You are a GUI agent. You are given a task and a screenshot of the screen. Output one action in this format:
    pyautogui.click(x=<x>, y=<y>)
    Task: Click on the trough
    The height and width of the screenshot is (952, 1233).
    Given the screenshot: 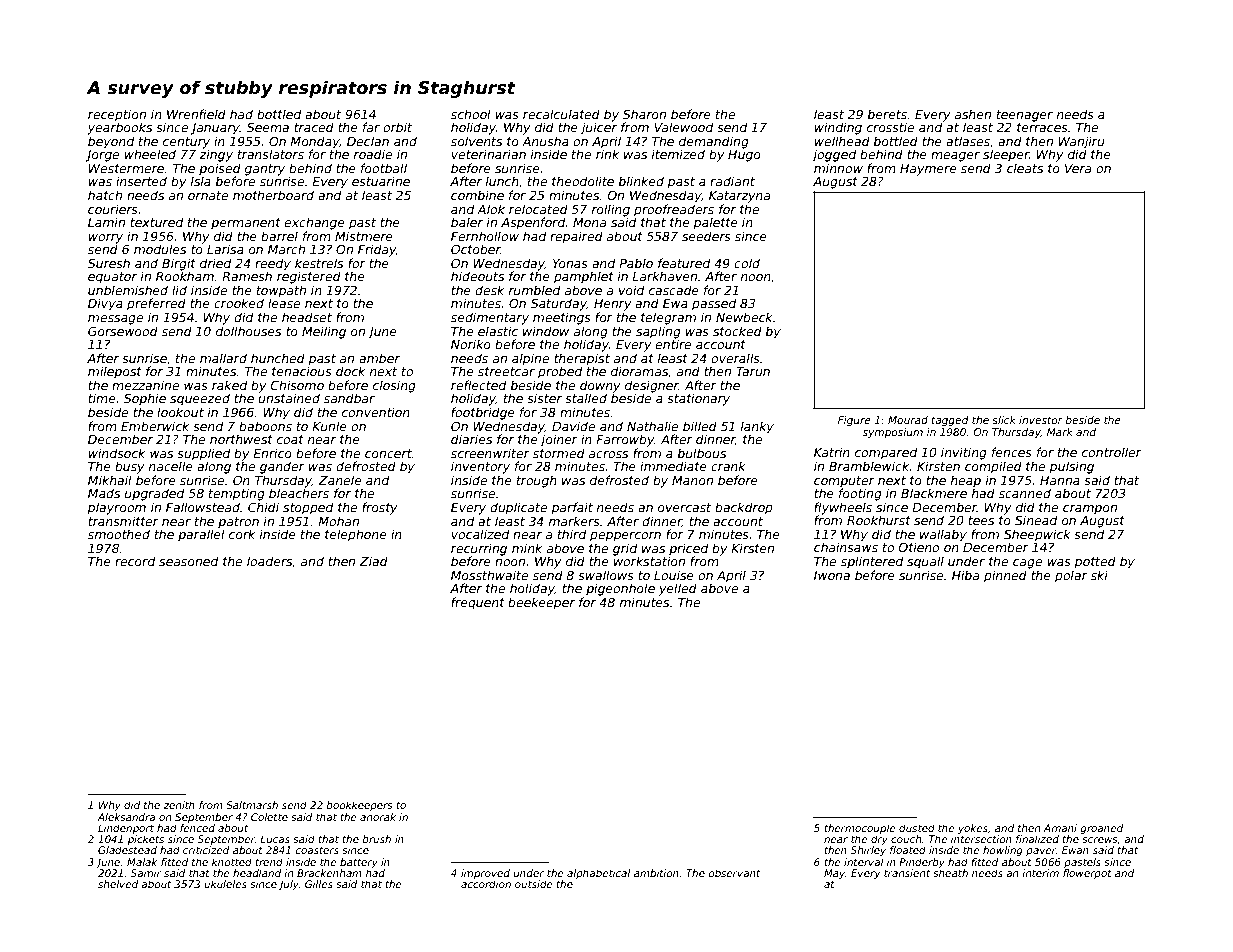 What is the action you would take?
    pyautogui.click(x=537, y=481)
